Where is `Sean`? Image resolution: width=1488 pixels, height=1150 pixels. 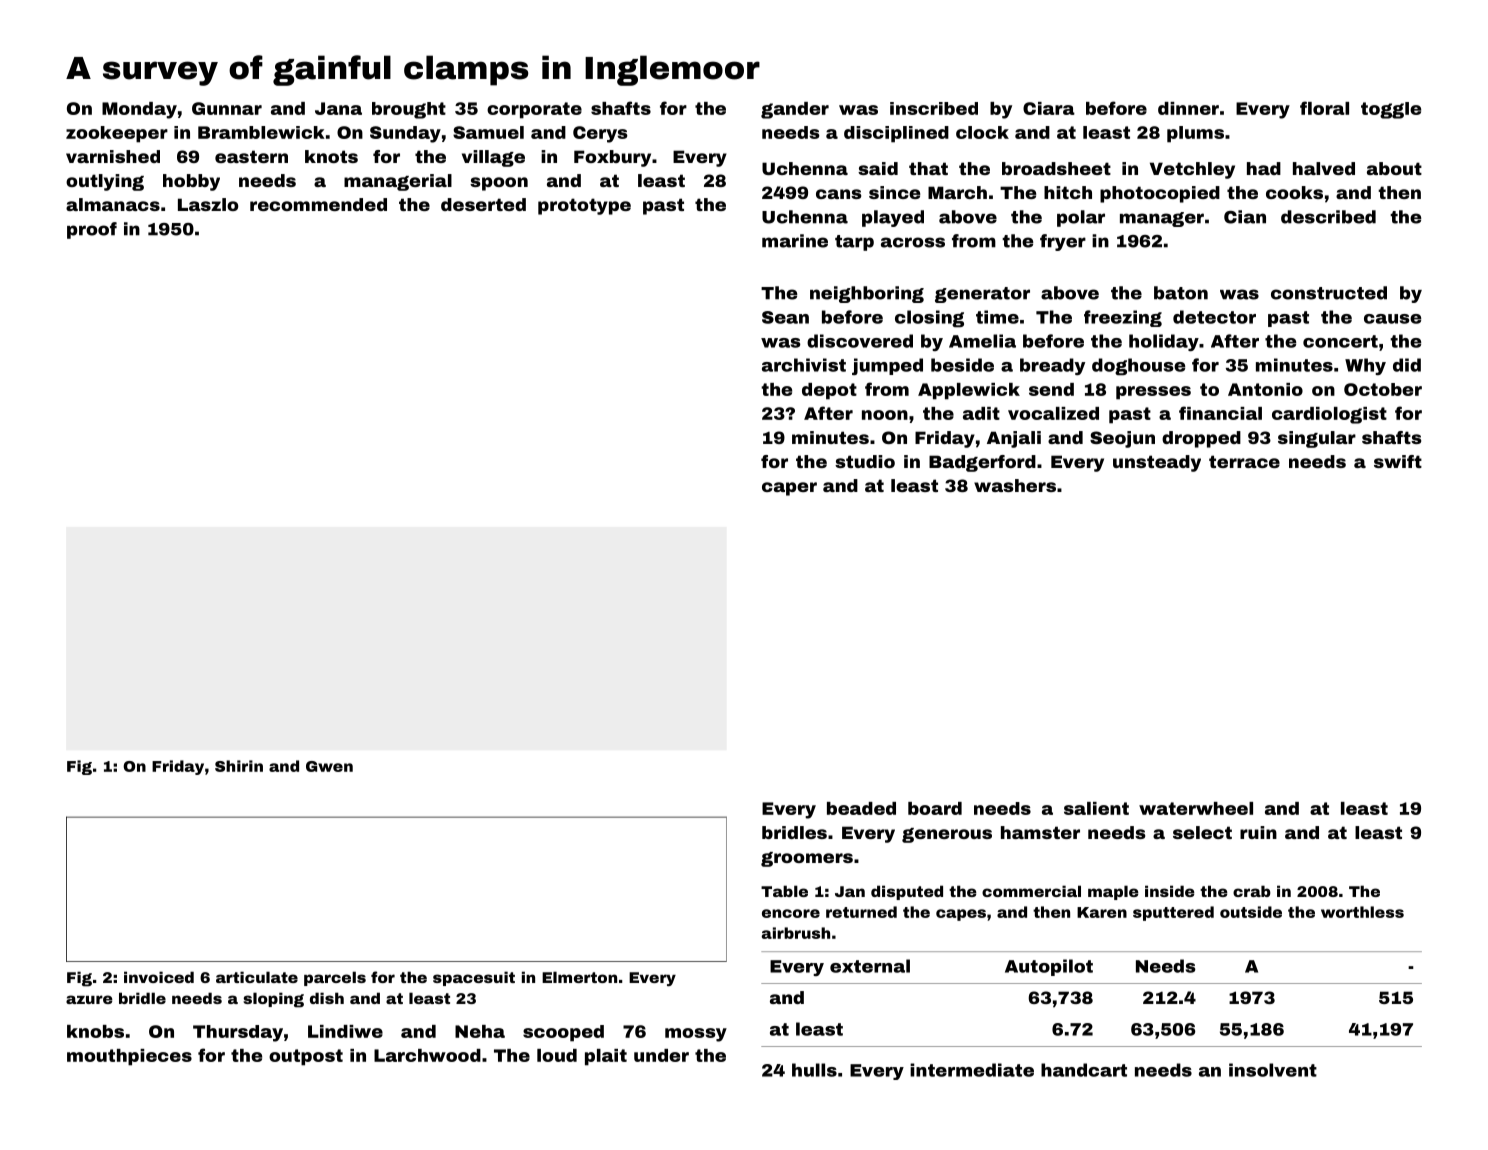
Sean is located at coordinates (785, 317).
